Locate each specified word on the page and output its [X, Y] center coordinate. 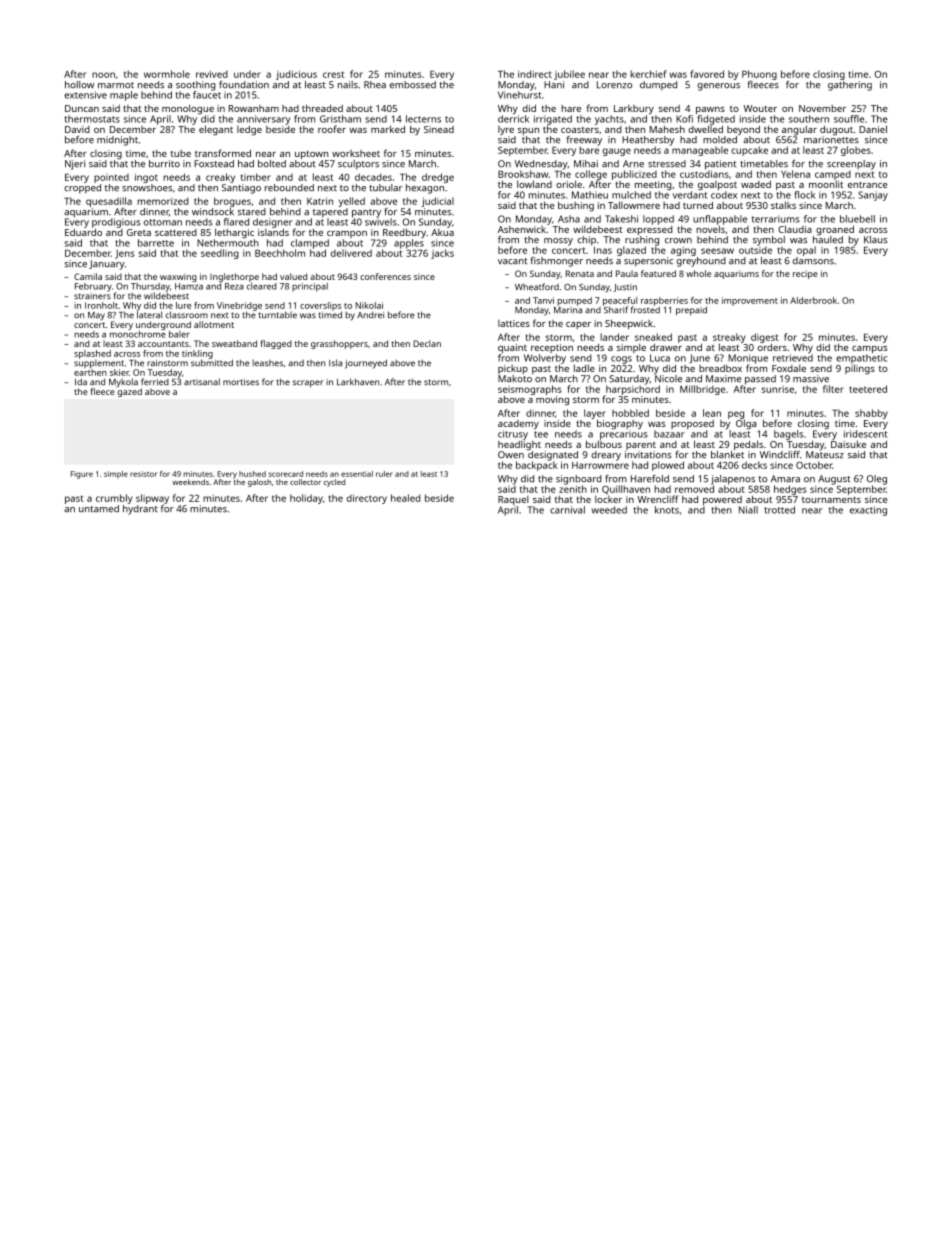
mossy [558, 242]
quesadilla [109, 202]
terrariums [775, 219]
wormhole [167, 74]
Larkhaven [358, 382]
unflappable [720, 220]
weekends [191, 482]
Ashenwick [522, 229]
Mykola [123, 383]
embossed [413, 84]
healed [405, 498]
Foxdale [789, 368]
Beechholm [280, 253]
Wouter [760, 108]
